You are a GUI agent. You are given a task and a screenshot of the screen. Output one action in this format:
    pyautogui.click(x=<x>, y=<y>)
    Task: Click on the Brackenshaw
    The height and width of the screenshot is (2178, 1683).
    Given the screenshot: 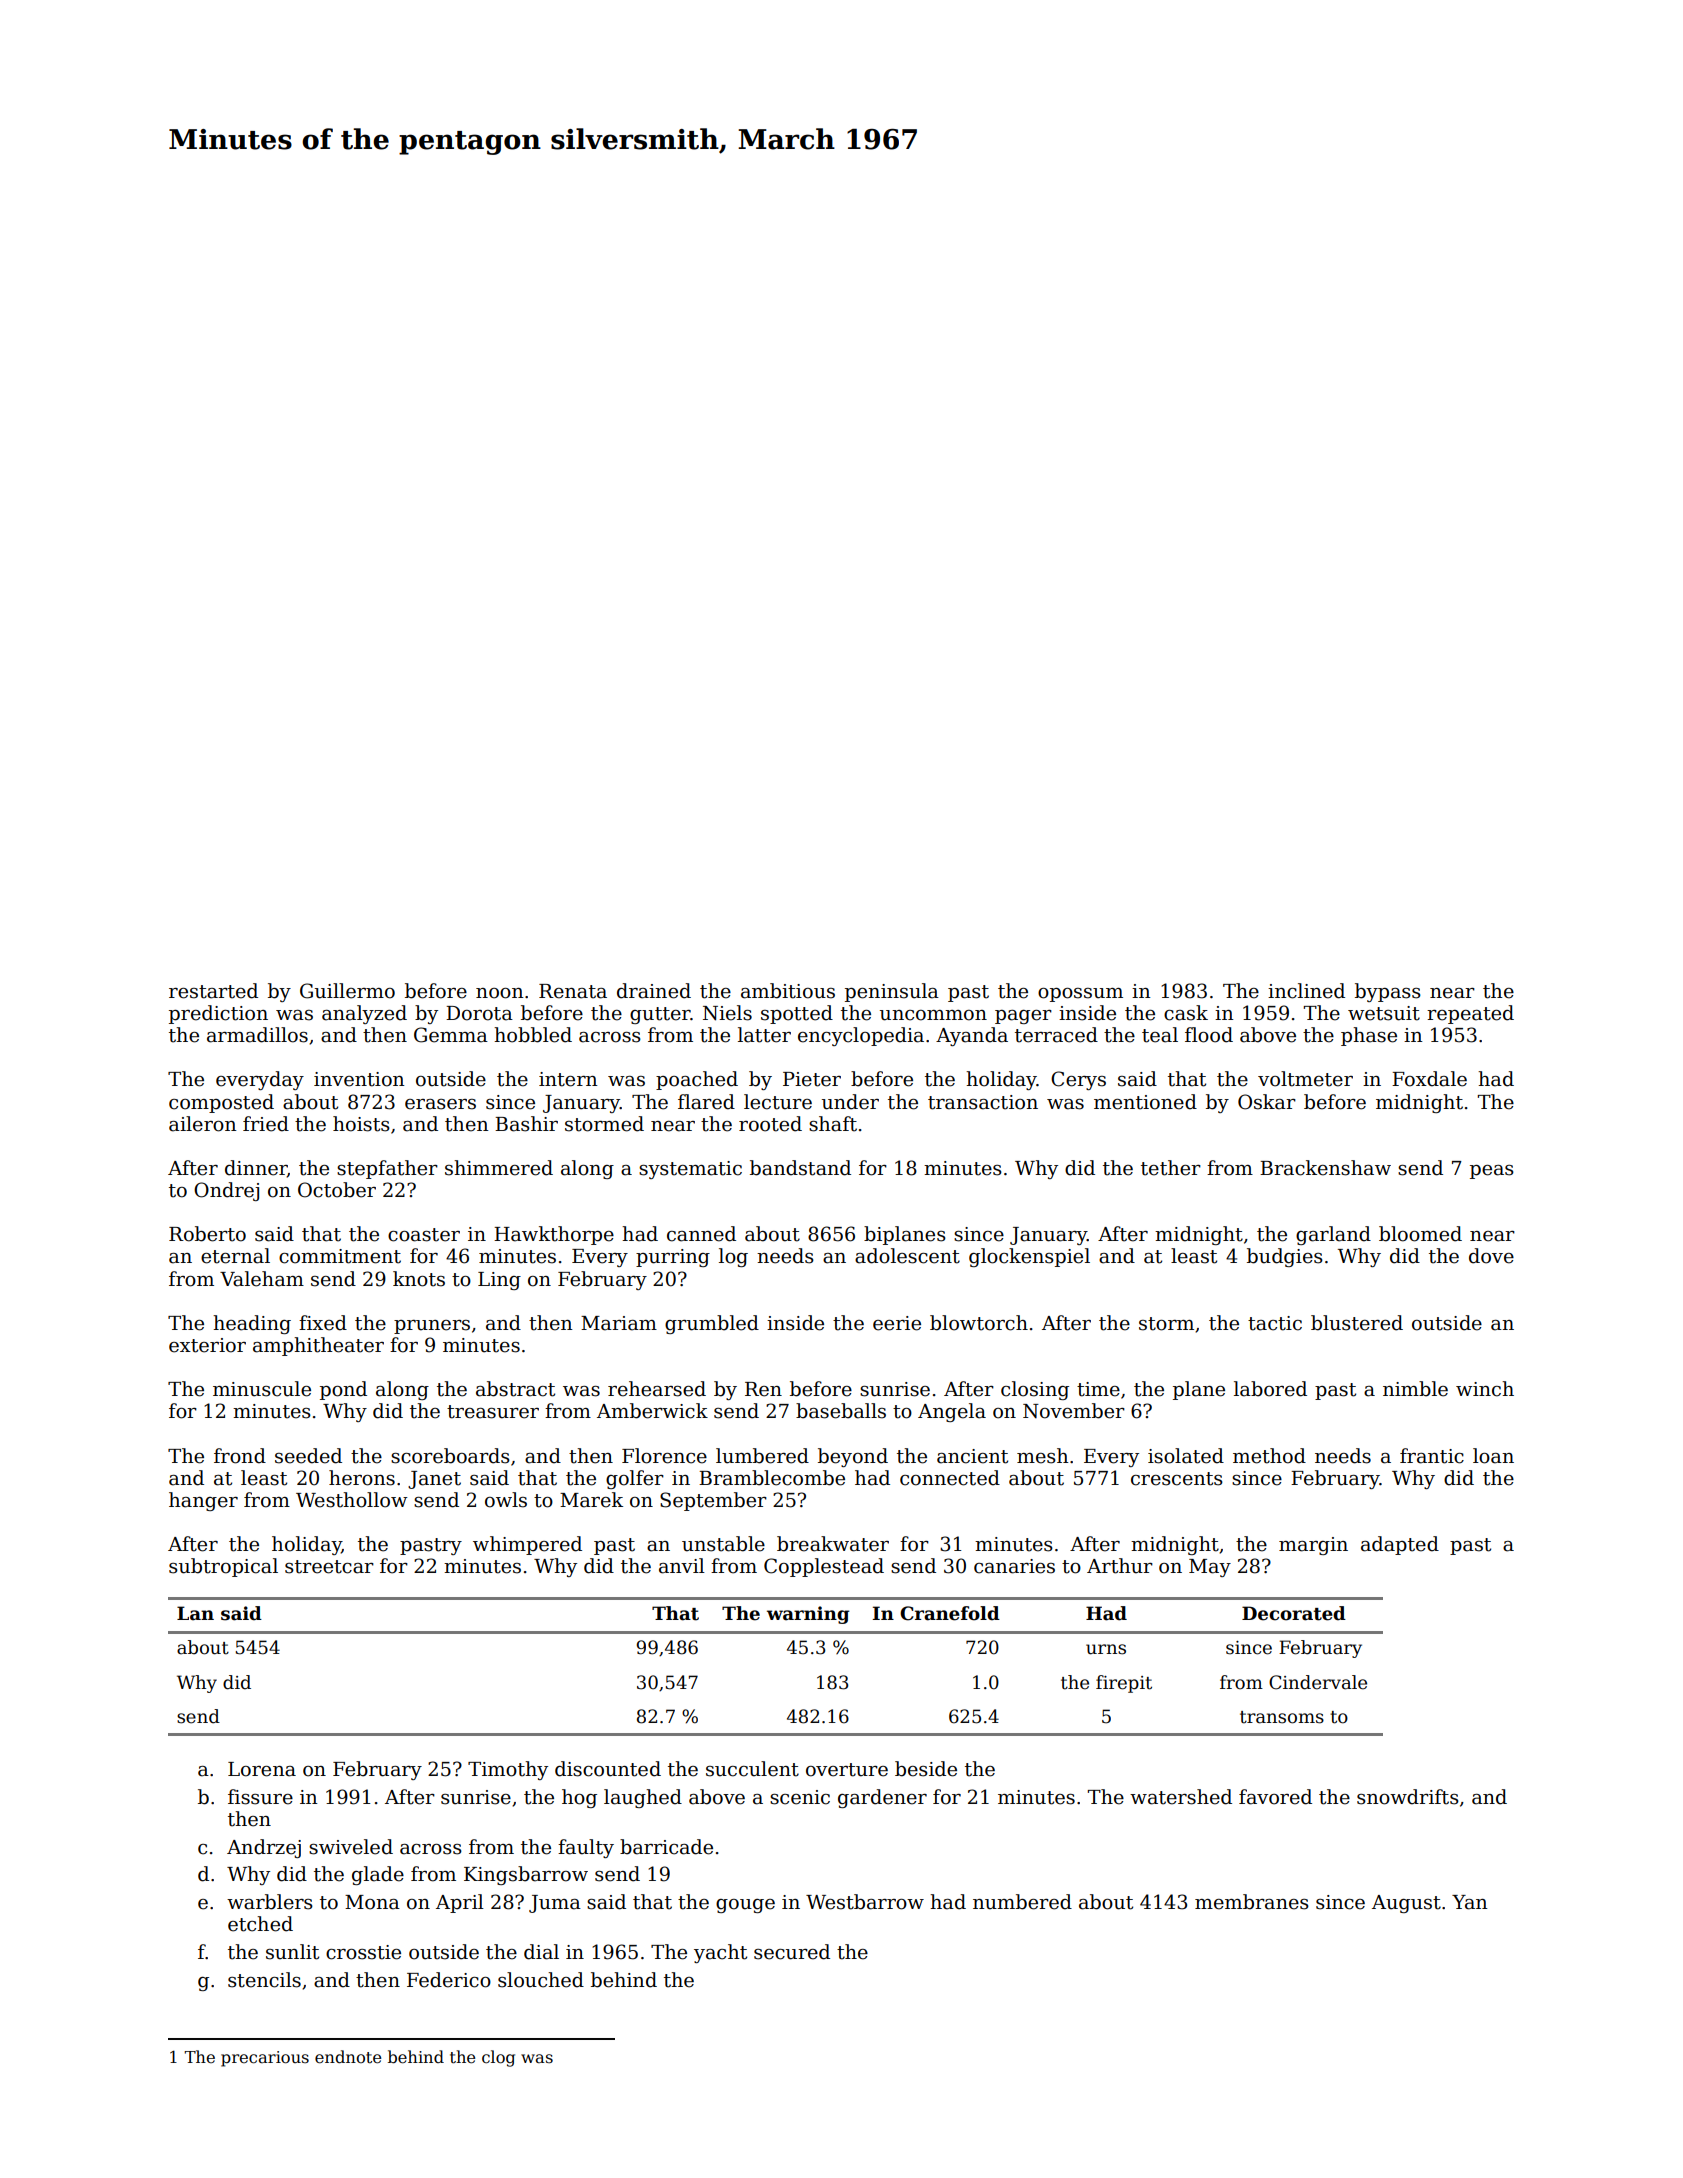 What is the action you would take?
    pyautogui.click(x=1325, y=1168)
